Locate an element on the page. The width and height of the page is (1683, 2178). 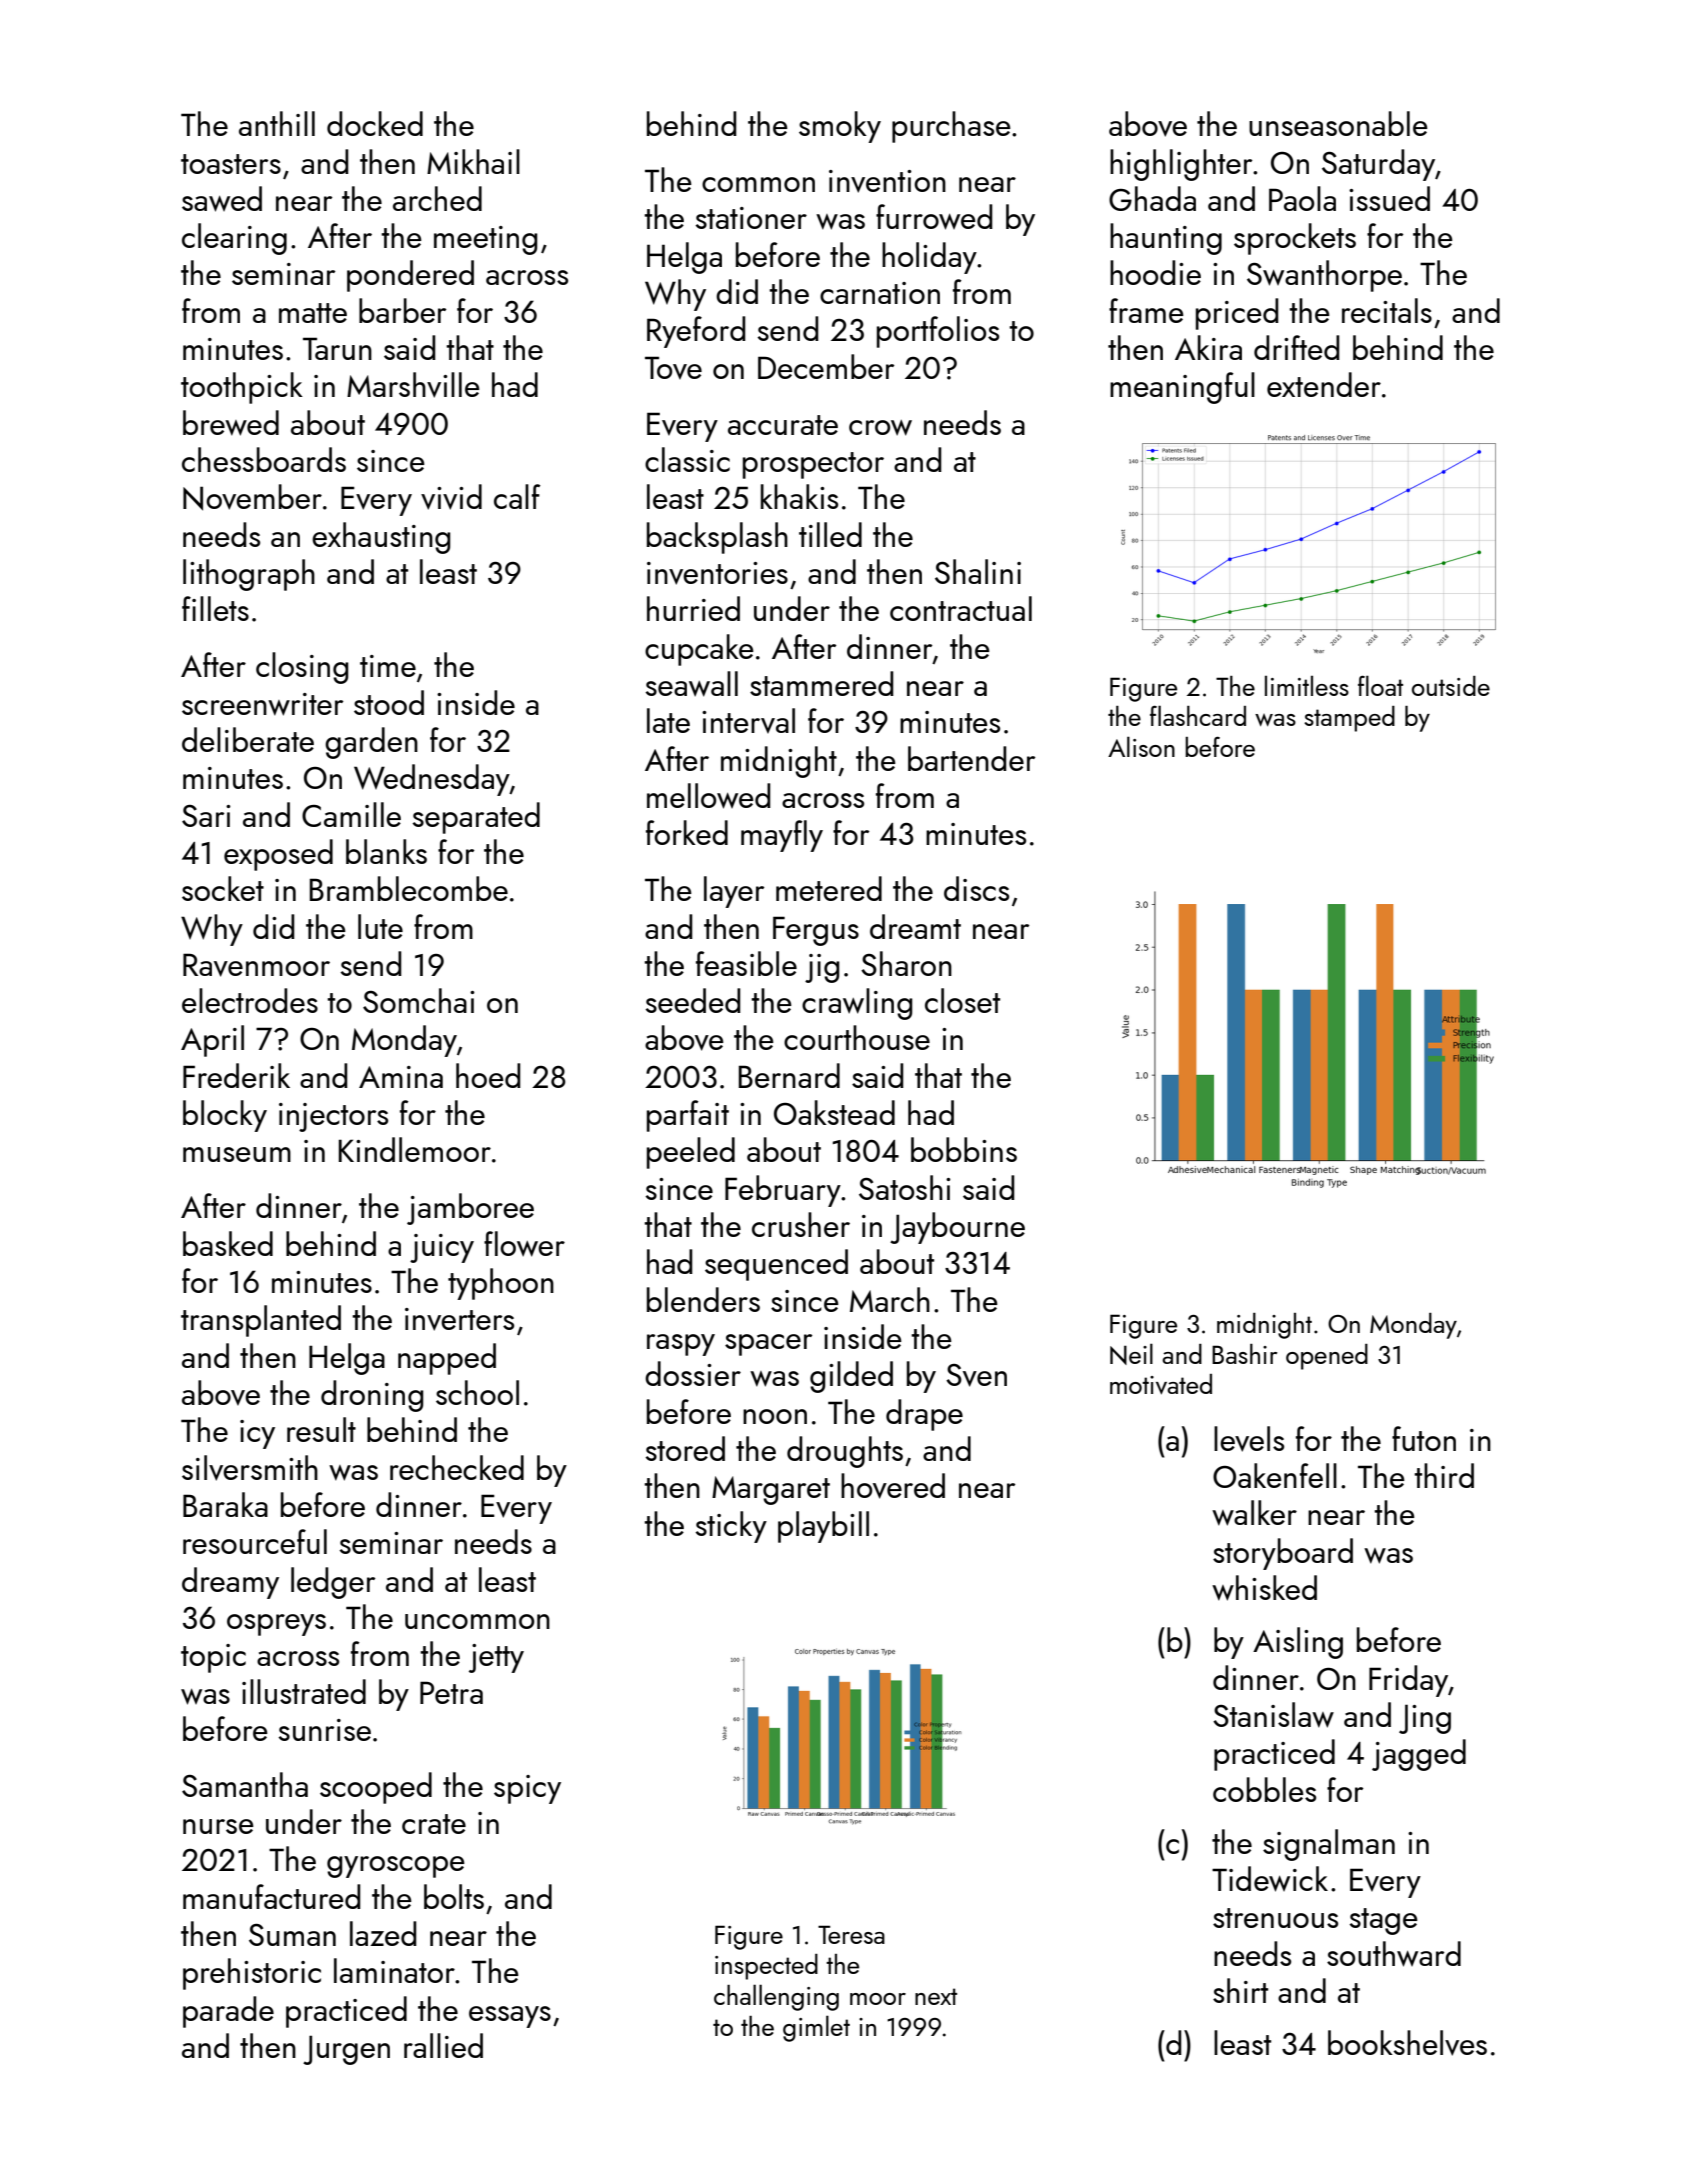
spicy is located at coordinates (527, 1789).
